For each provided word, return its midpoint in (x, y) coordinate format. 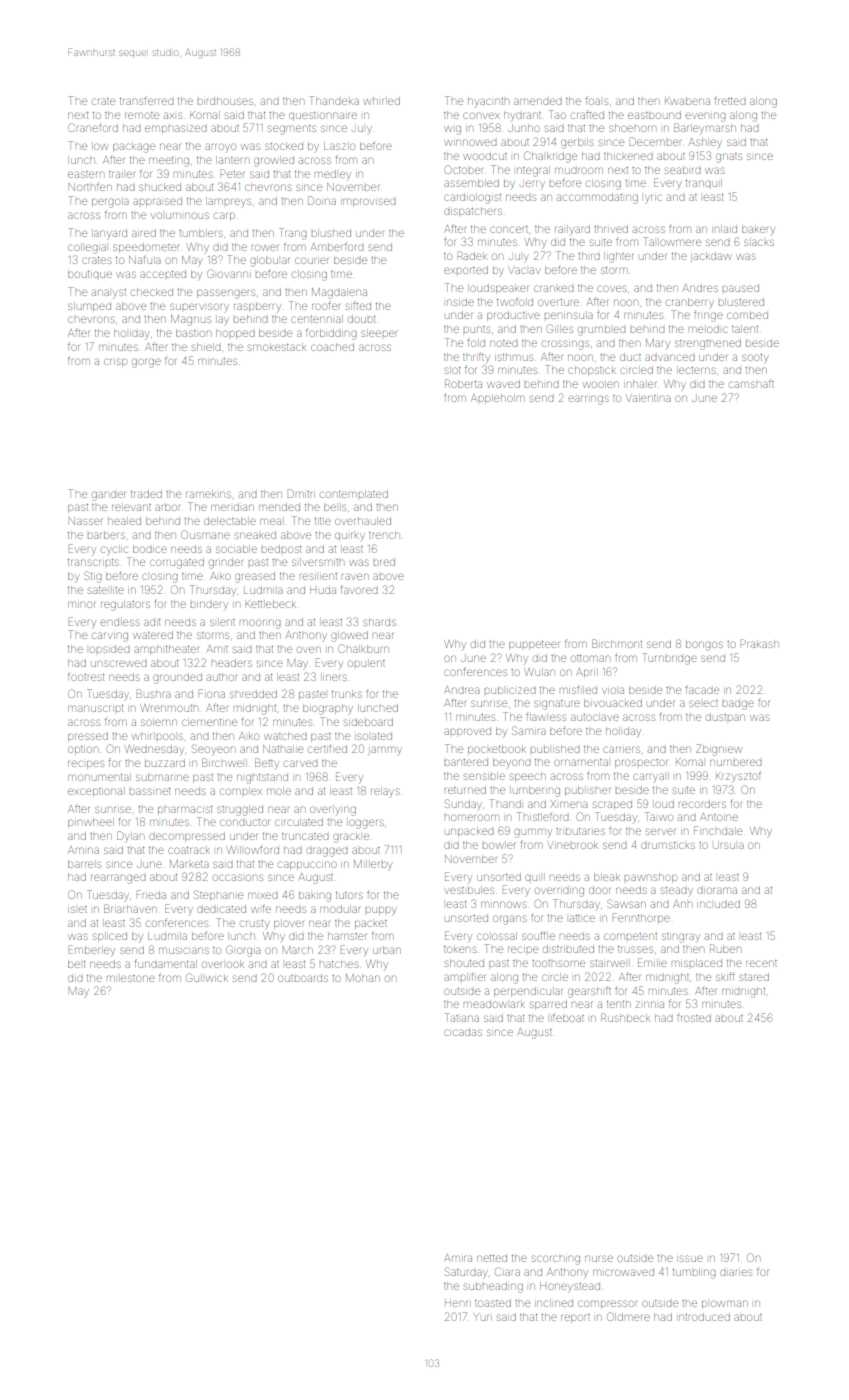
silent (222, 622)
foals (596, 100)
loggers (366, 824)
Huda (323, 590)
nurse (599, 1258)
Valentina (648, 398)
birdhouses (225, 101)
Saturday (466, 1273)
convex (481, 115)
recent (761, 963)
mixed (262, 895)
